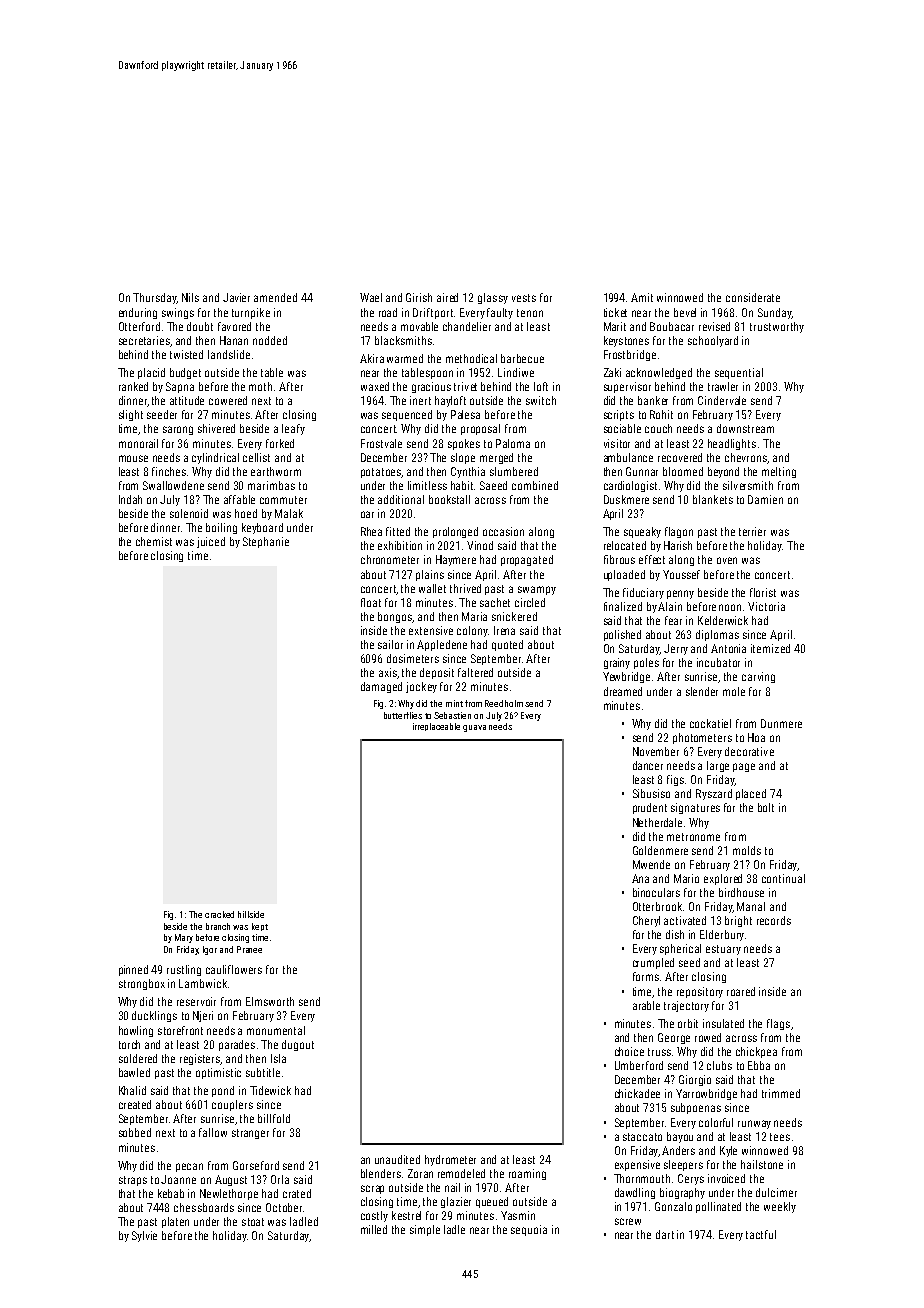 The width and height of the screenshot is (924, 1308). What do you see at coordinates (381, 687) in the screenshot?
I see `damaged` at bounding box center [381, 687].
